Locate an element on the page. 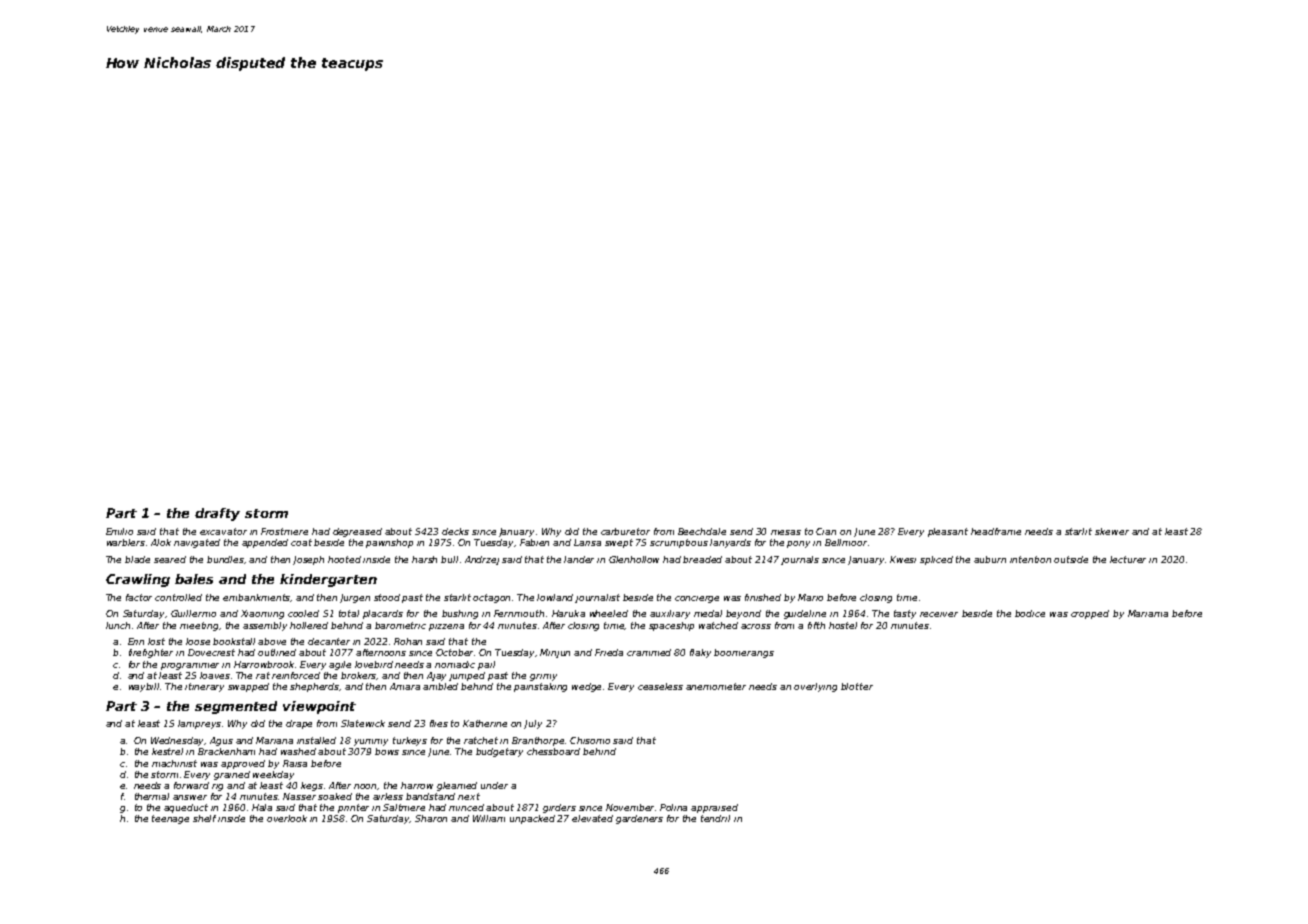 The image size is (1308, 924). headframe is located at coordinates (996, 531).
